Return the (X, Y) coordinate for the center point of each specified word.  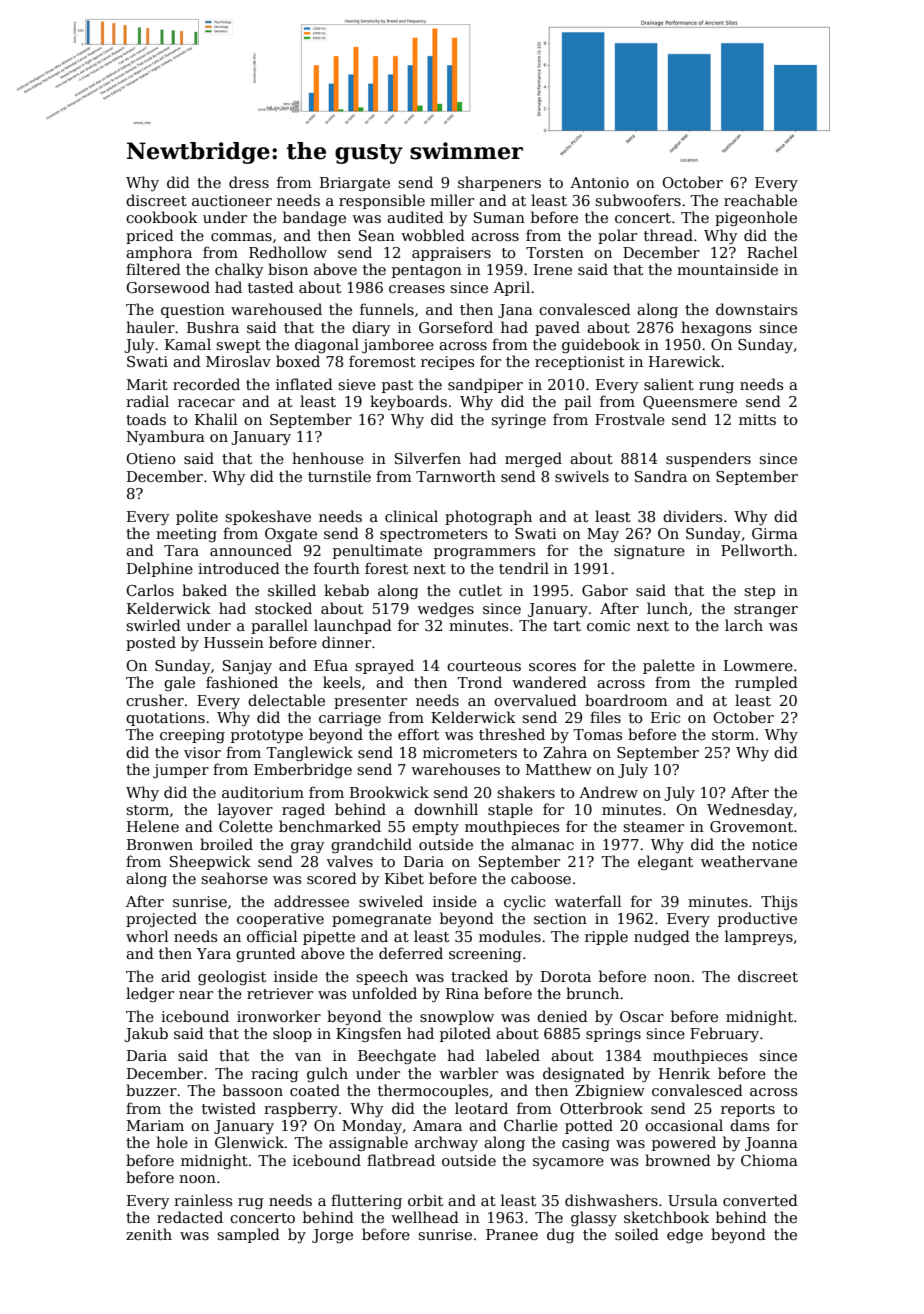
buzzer (151, 1090)
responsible (382, 201)
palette (669, 666)
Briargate (355, 184)
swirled (153, 625)
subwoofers (638, 200)
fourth (337, 568)
